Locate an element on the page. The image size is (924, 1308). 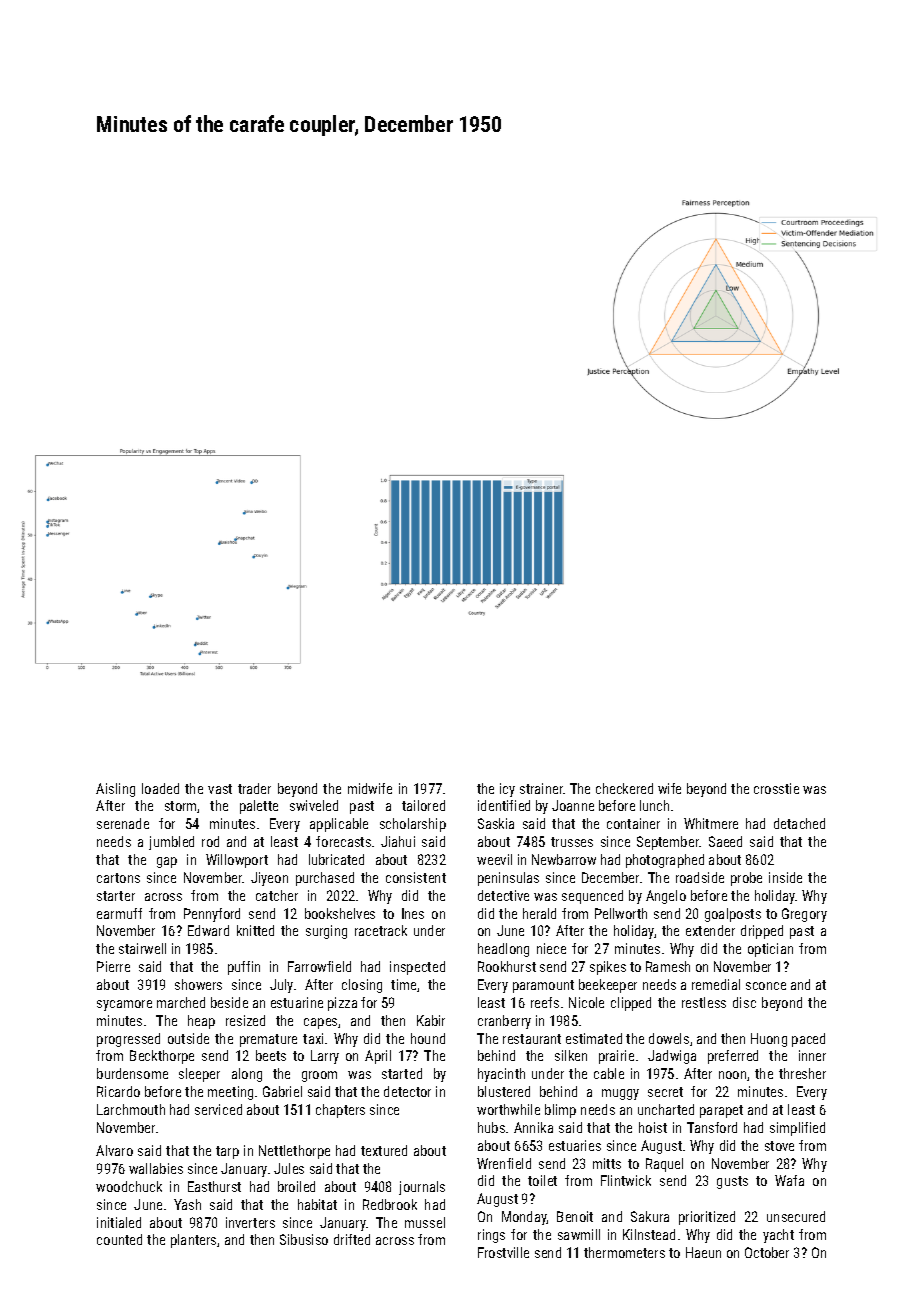
crosstie is located at coordinates (776, 788).
